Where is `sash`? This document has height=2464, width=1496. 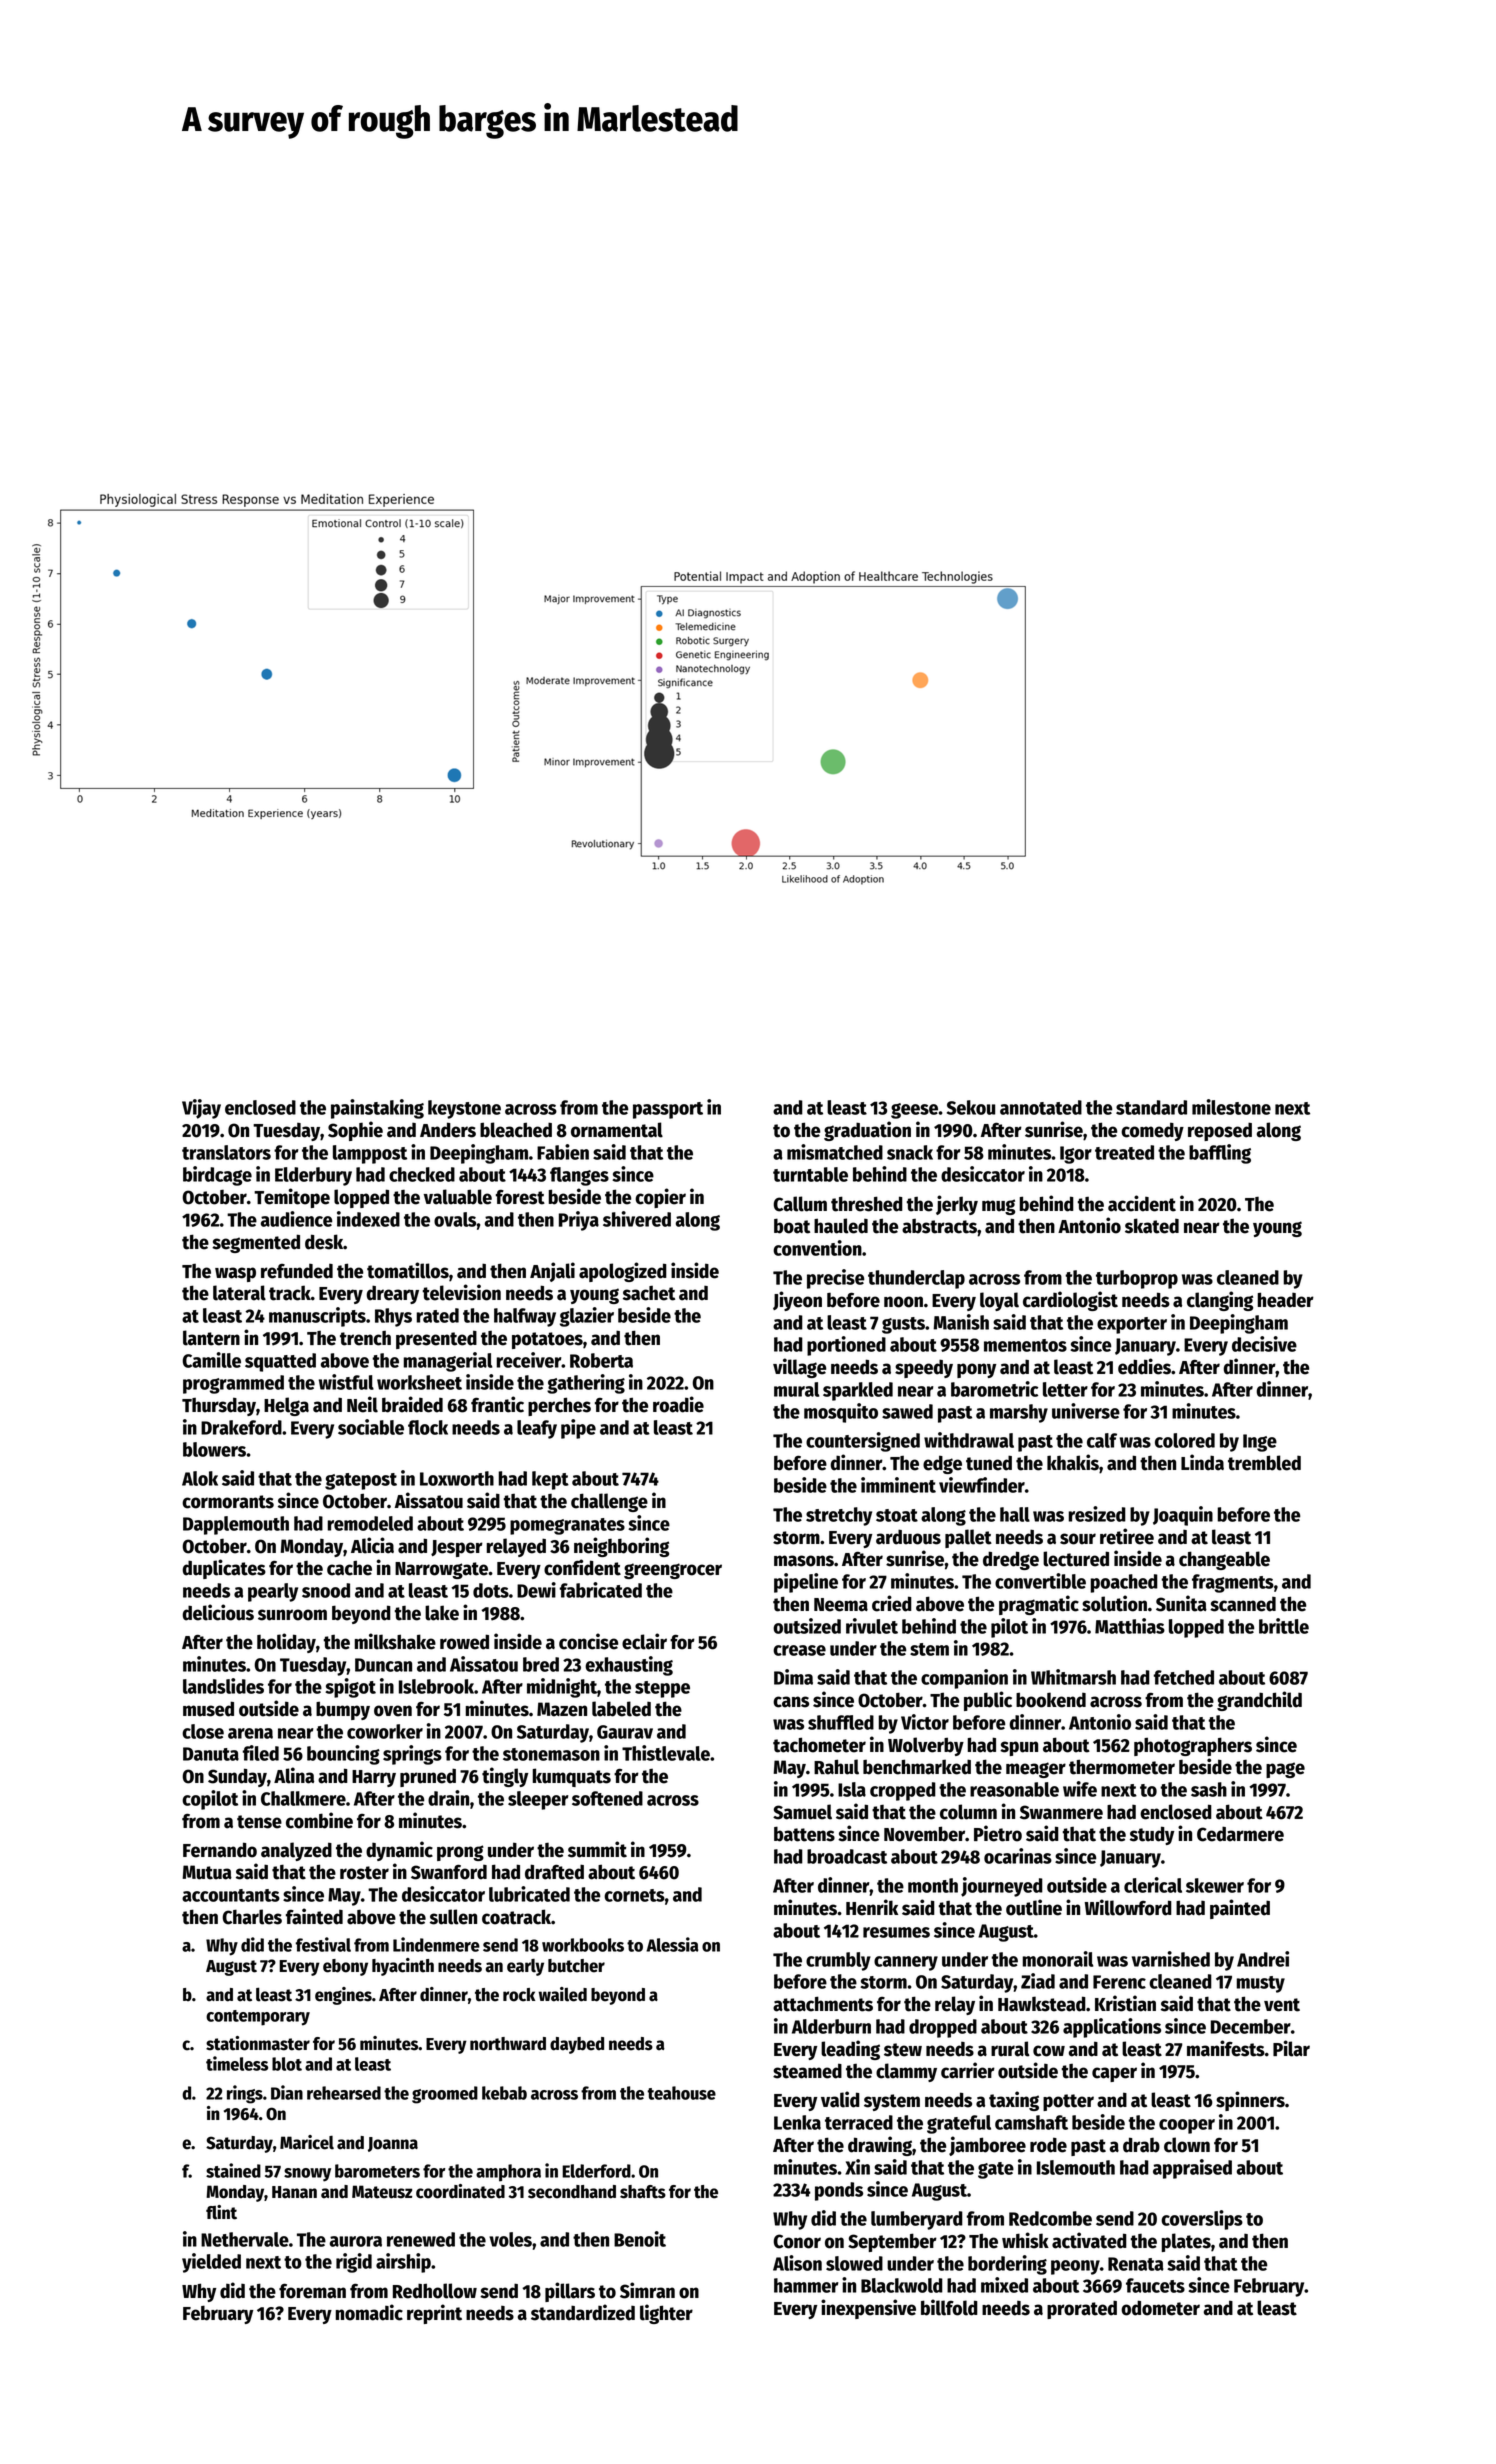 sash is located at coordinates (1209, 1789).
